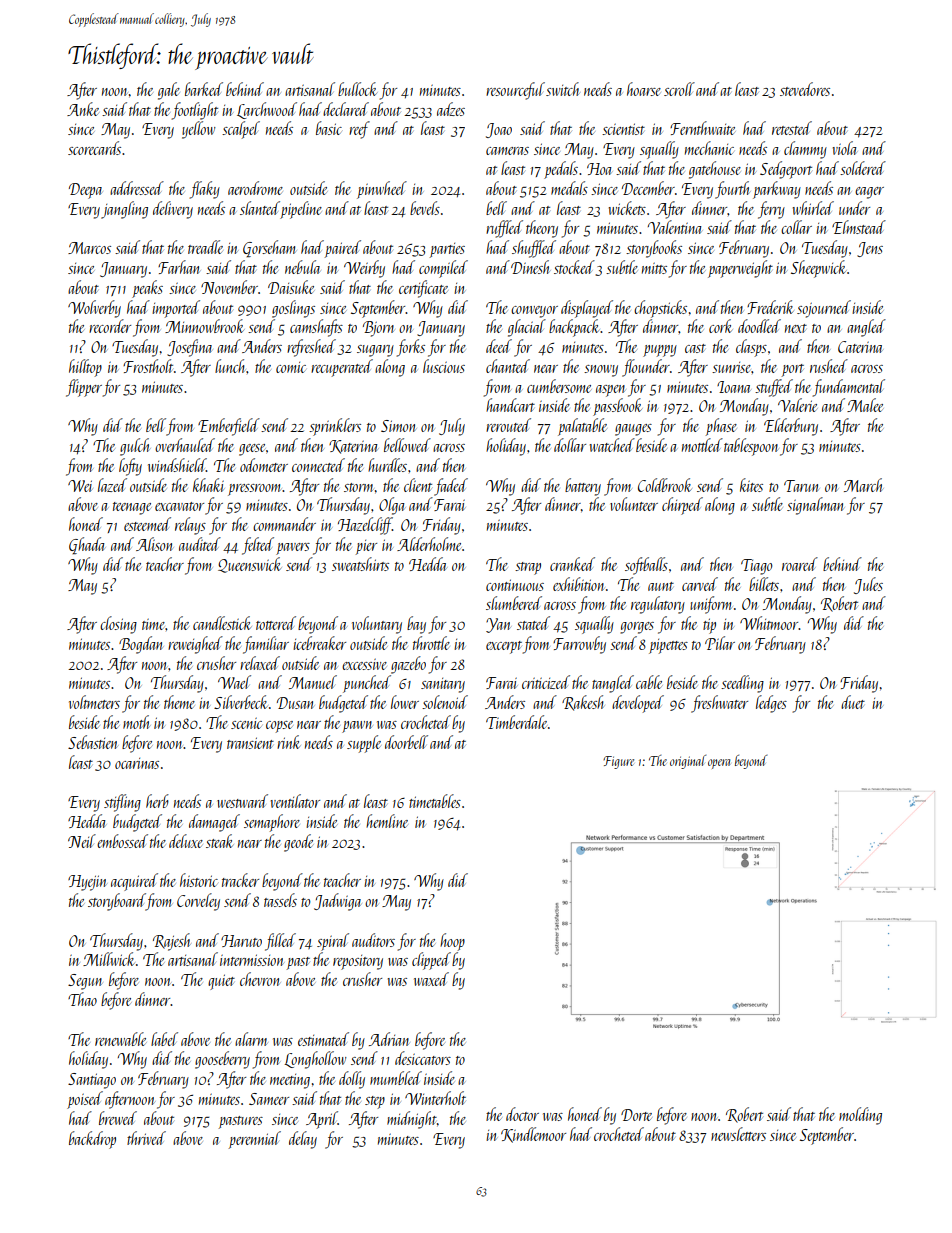 The height and width of the screenshot is (1233, 952). Describe the element at coordinates (431, 979) in the screenshot. I see `waxed` at that location.
